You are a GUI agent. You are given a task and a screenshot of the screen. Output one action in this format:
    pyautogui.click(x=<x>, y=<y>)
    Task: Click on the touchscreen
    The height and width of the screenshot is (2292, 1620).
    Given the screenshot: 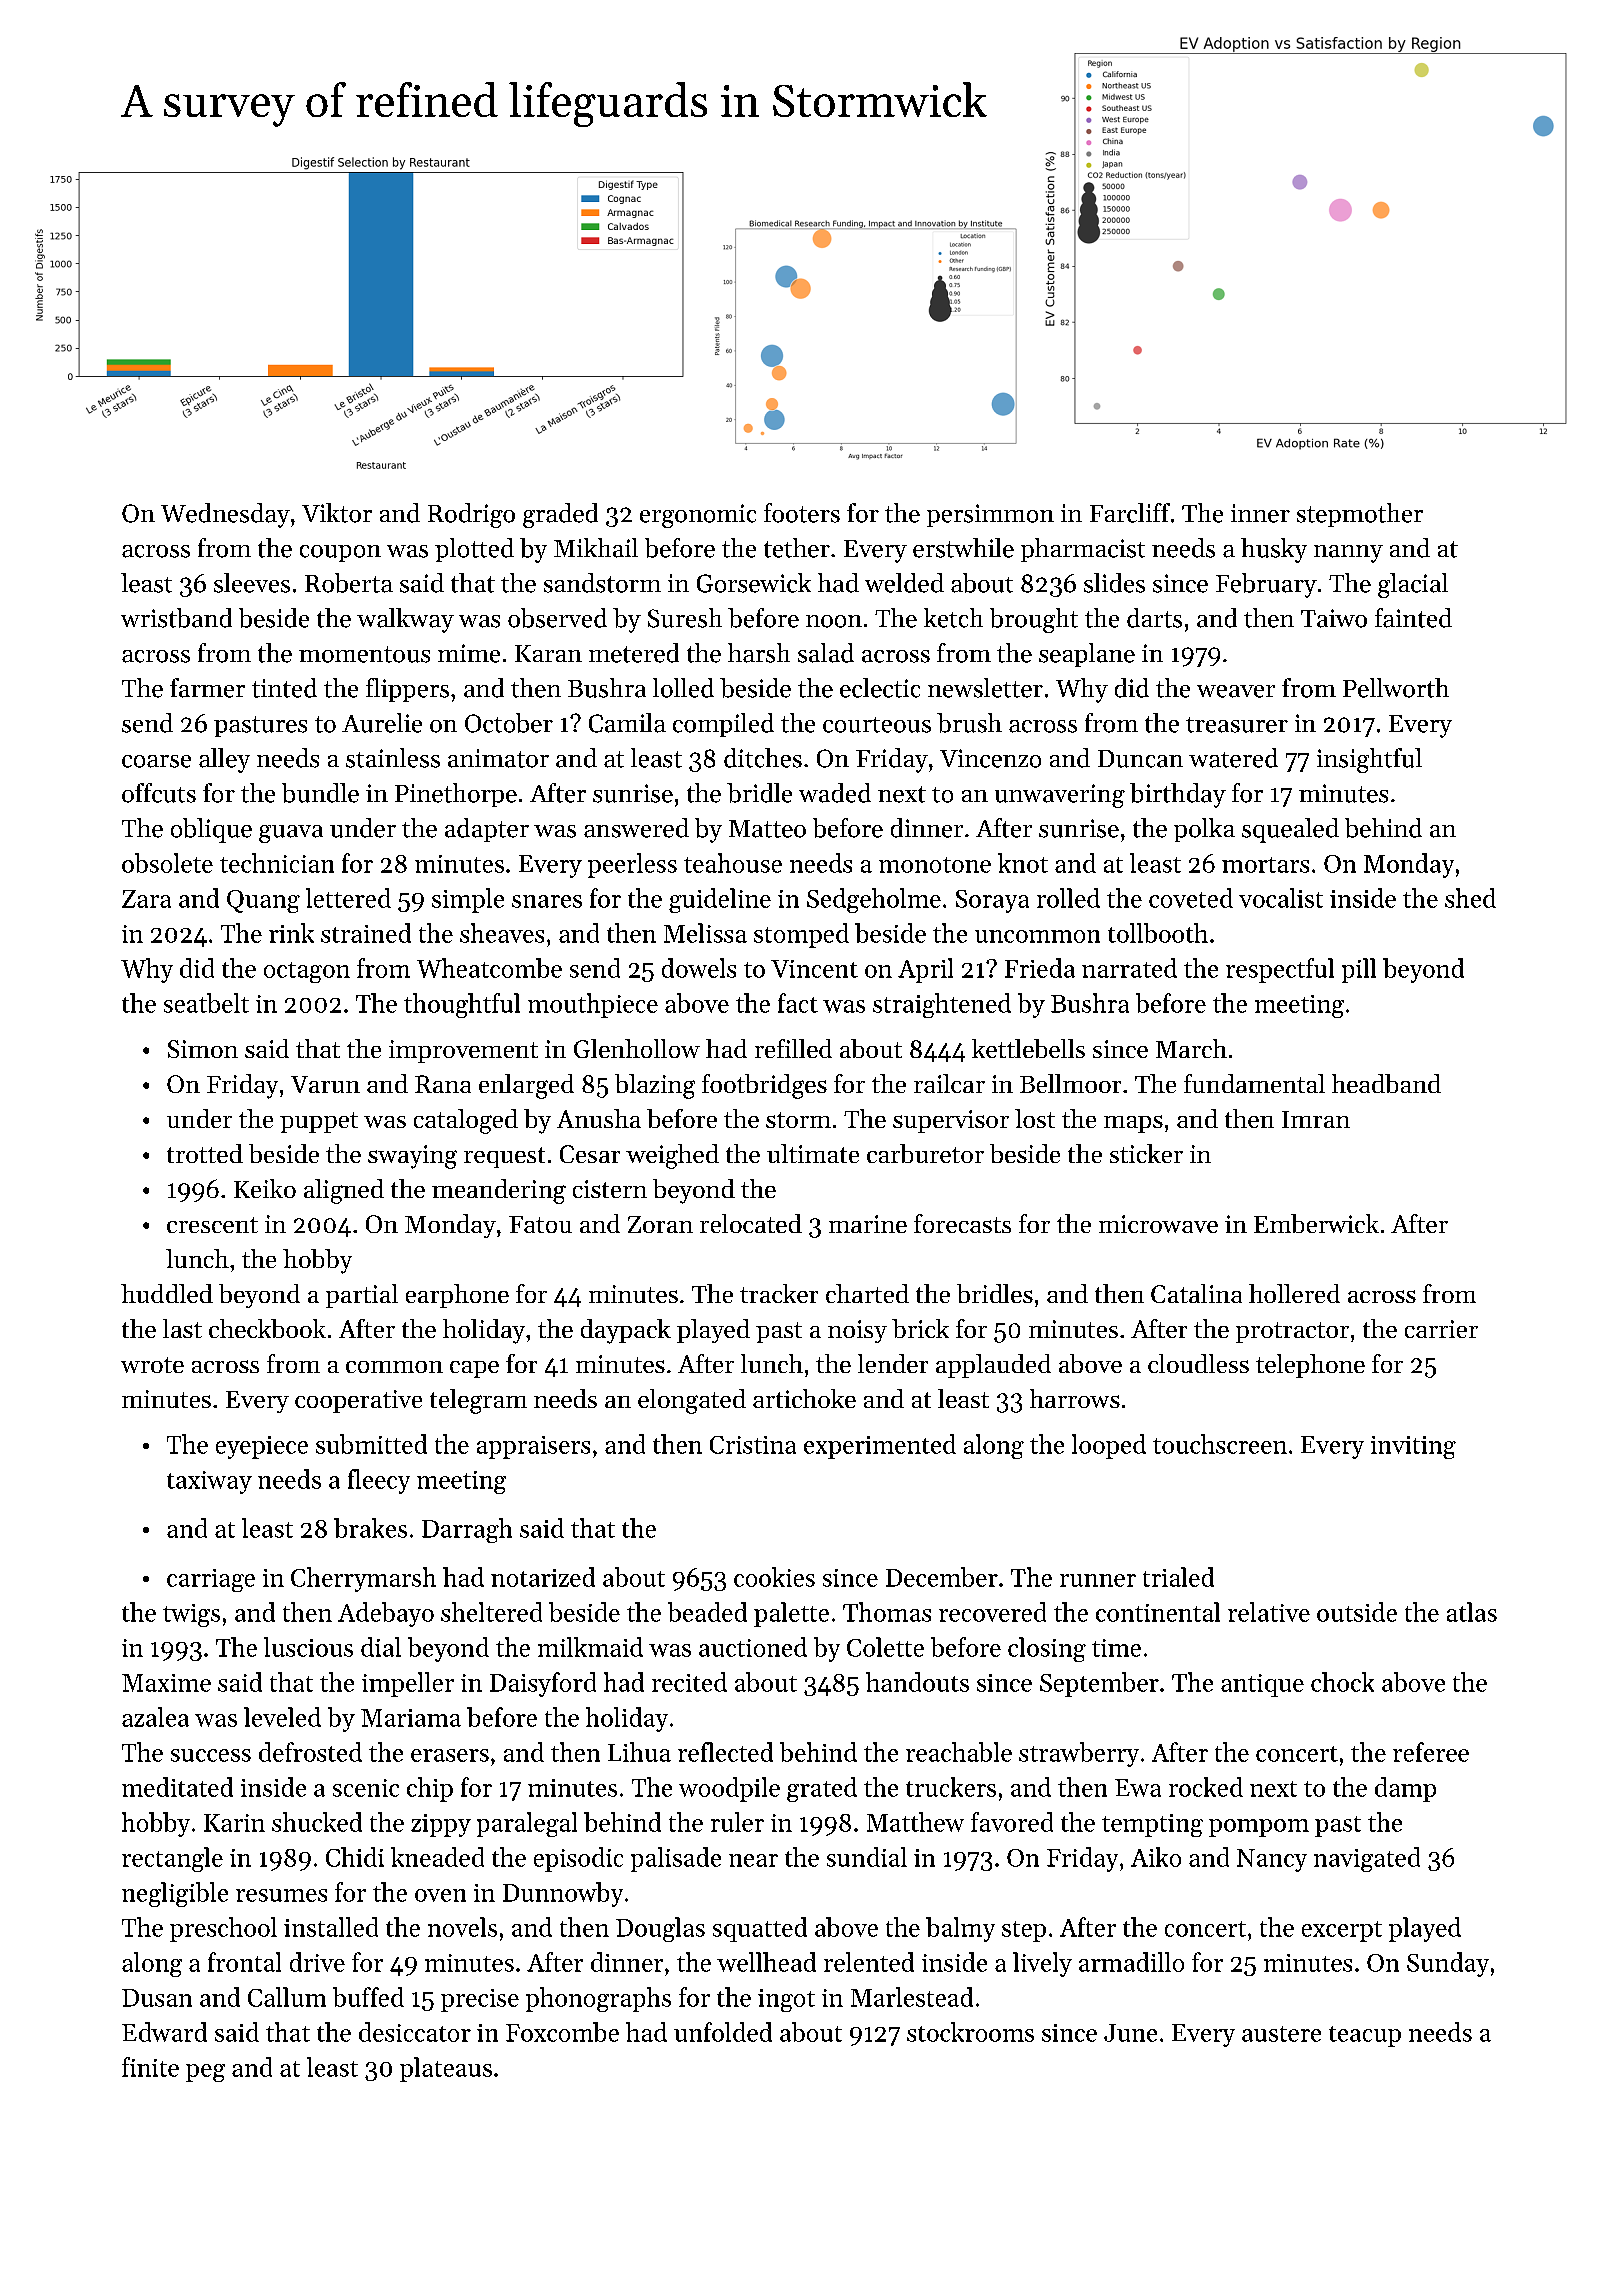 What is the action you would take?
    pyautogui.click(x=1220, y=1444)
